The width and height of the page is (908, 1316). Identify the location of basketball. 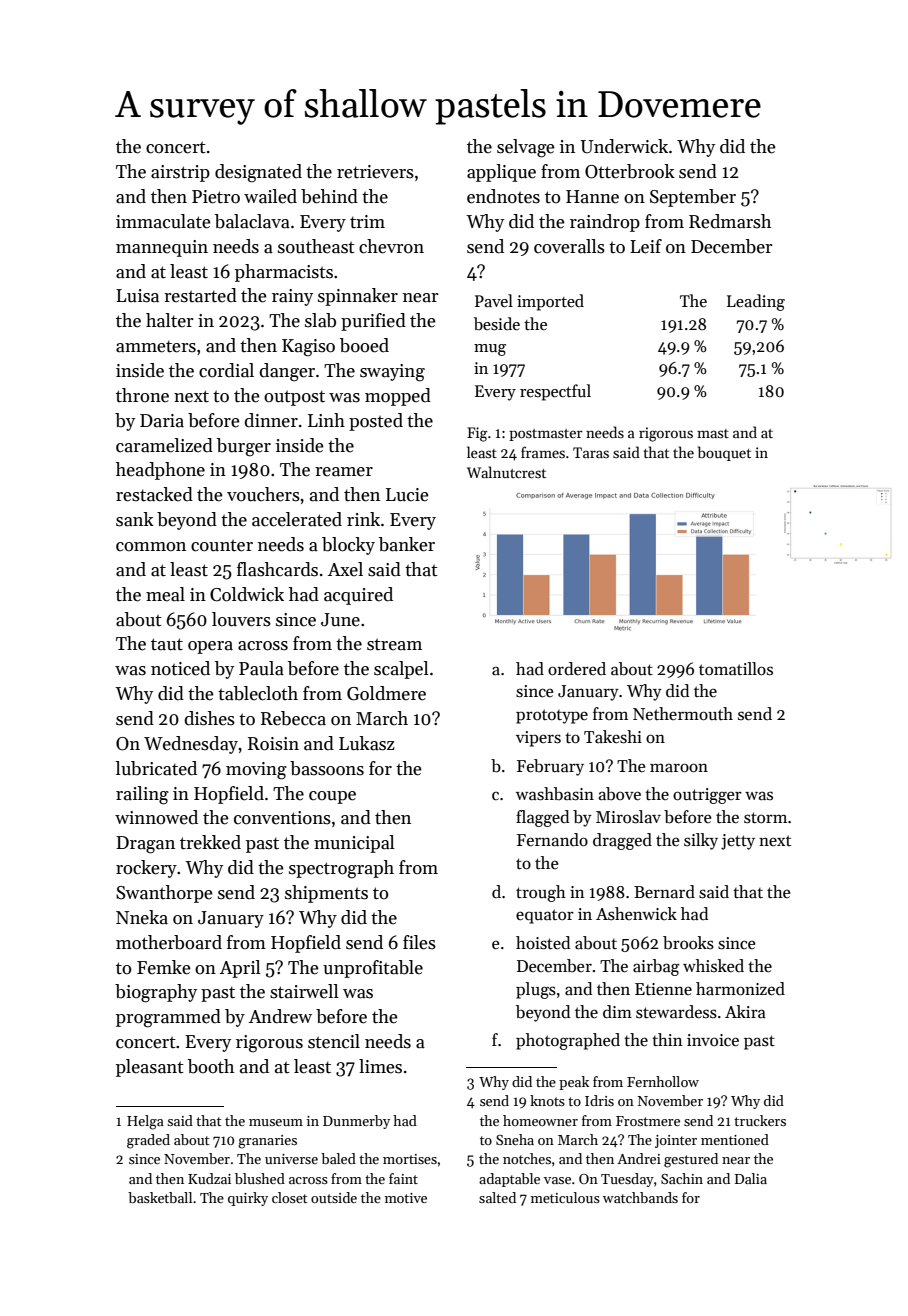
(160, 1197).
